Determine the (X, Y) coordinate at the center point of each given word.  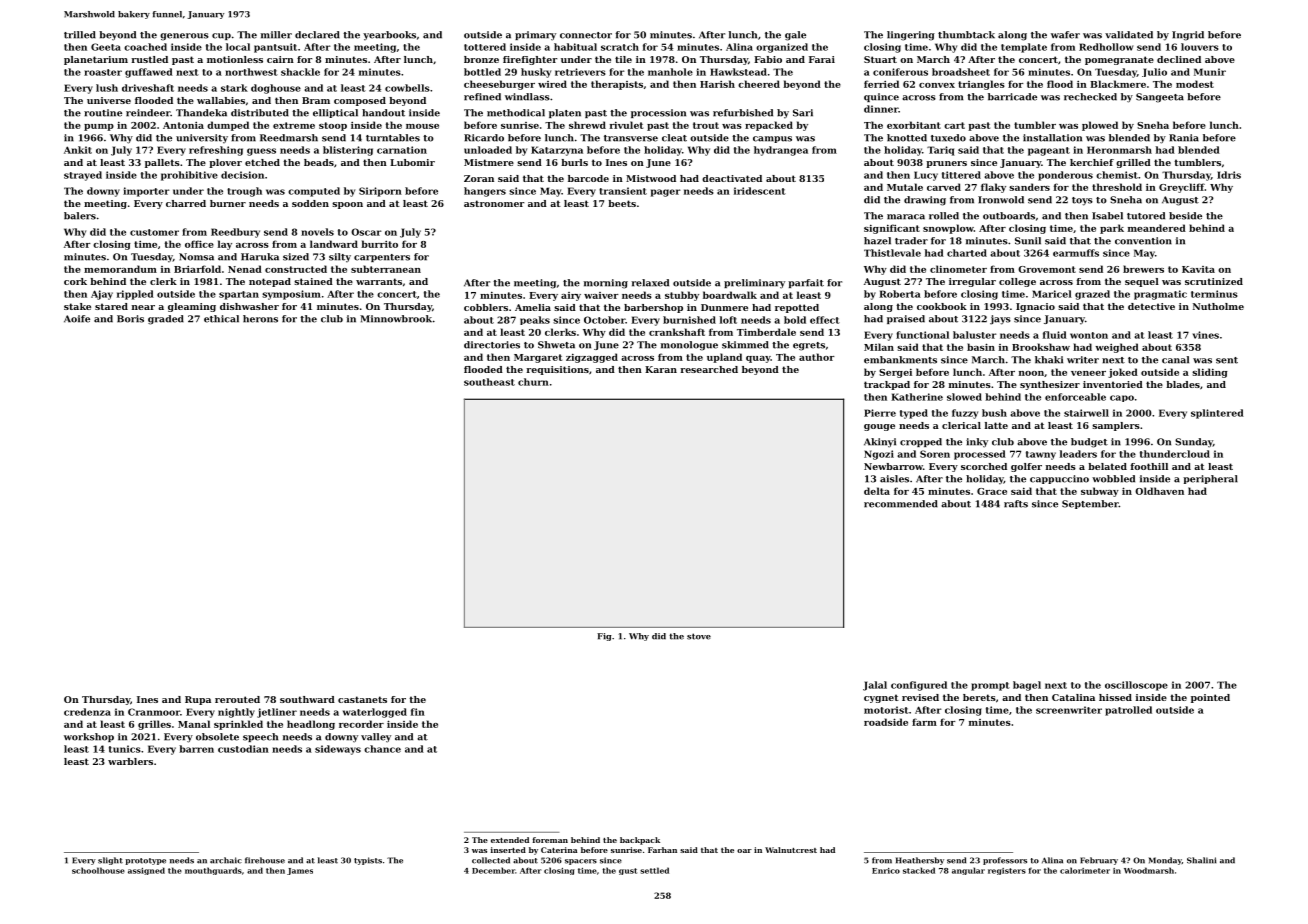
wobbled (1113, 479)
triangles (981, 85)
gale (795, 36)
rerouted (237, 699)
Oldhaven (1159, 491)
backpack (640, 841)
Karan (661, 369)
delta (877, 491)
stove (699, 636)
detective (1151, 306)
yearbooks (389, 36)
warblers (130, 761)
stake (77, 306)
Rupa (198, 700)
